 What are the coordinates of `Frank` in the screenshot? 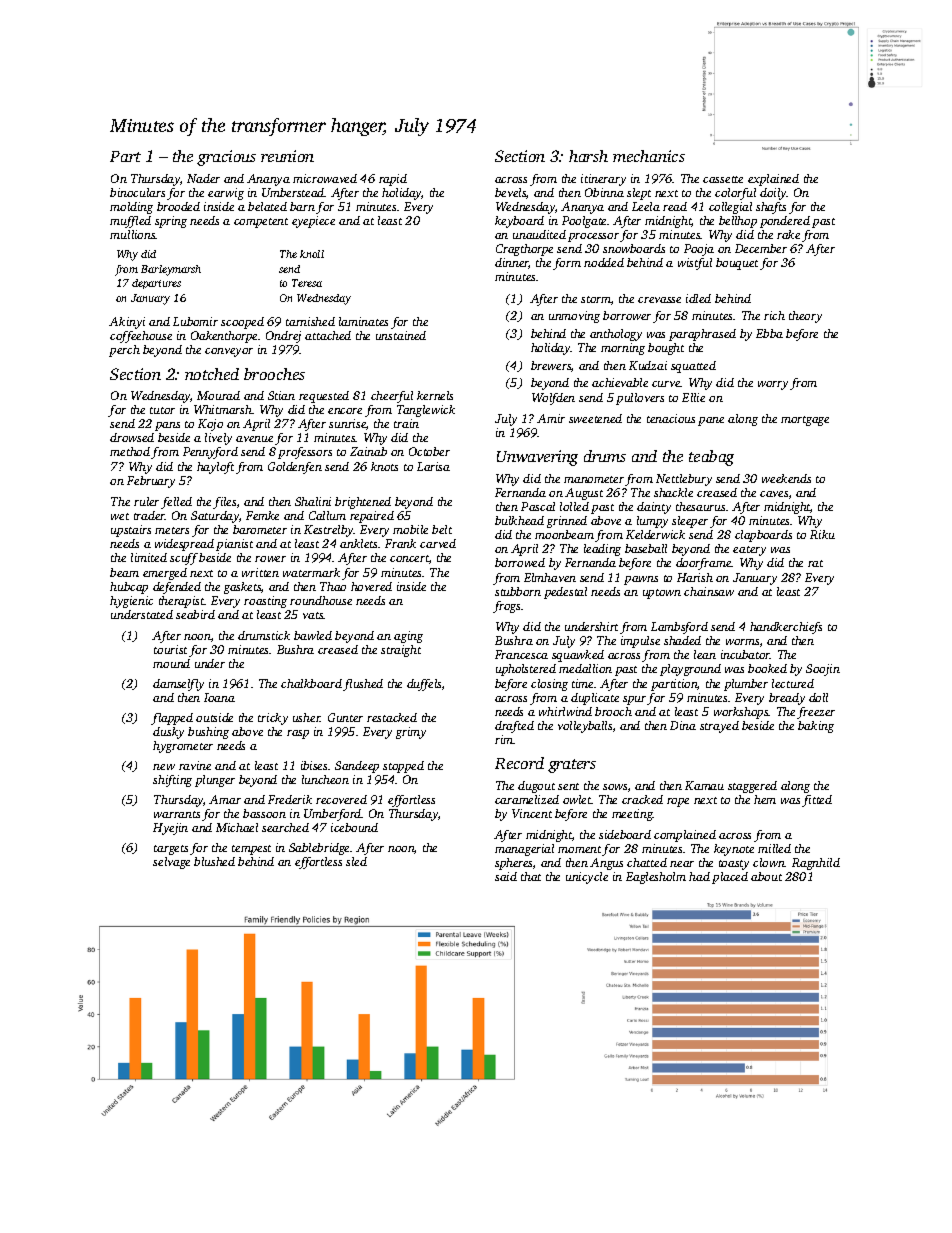 It's located at (400, 543).
